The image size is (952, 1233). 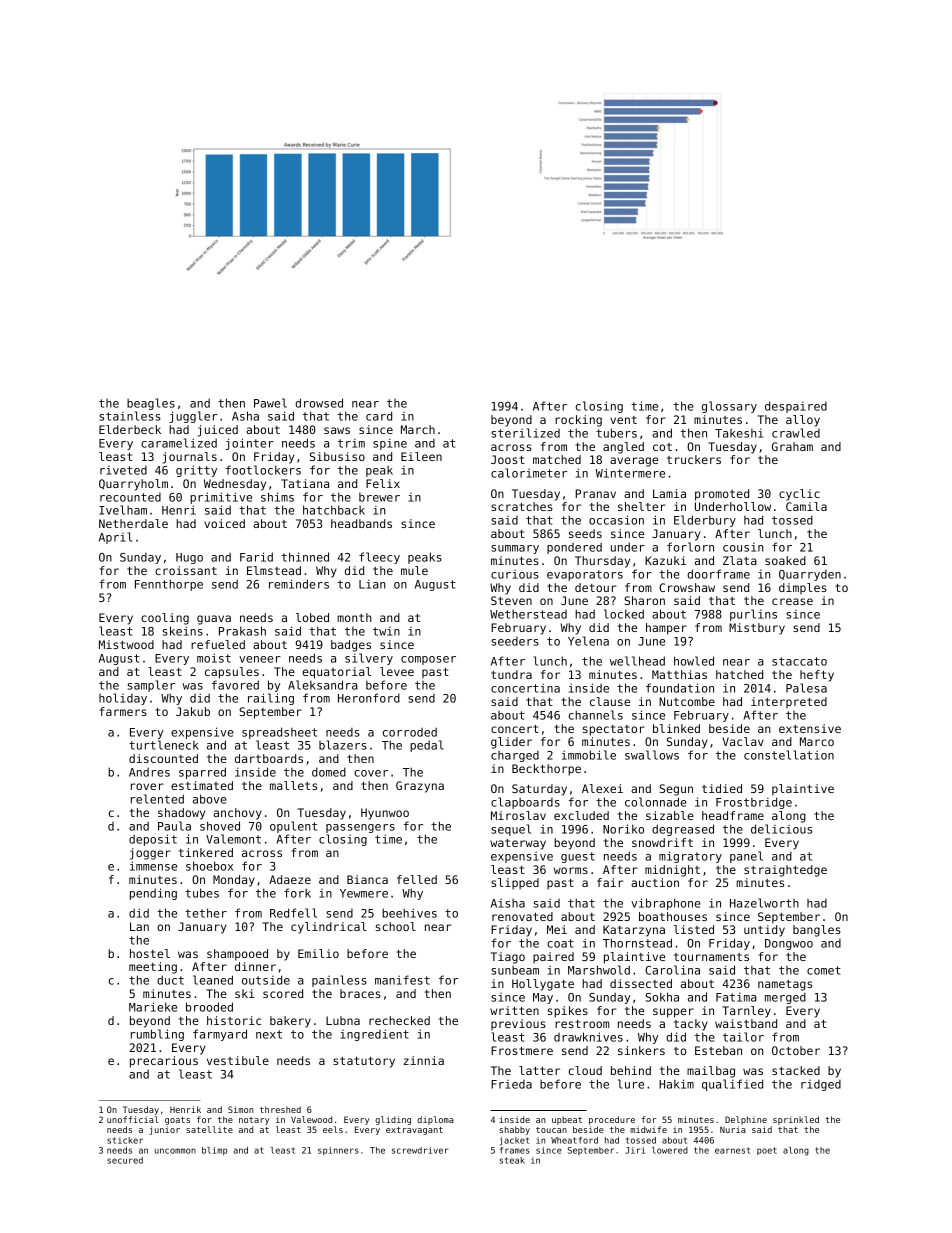 What do you see at coordinates (153, 866) in the image?
I see `immense` at bounding box center [153, 866].
